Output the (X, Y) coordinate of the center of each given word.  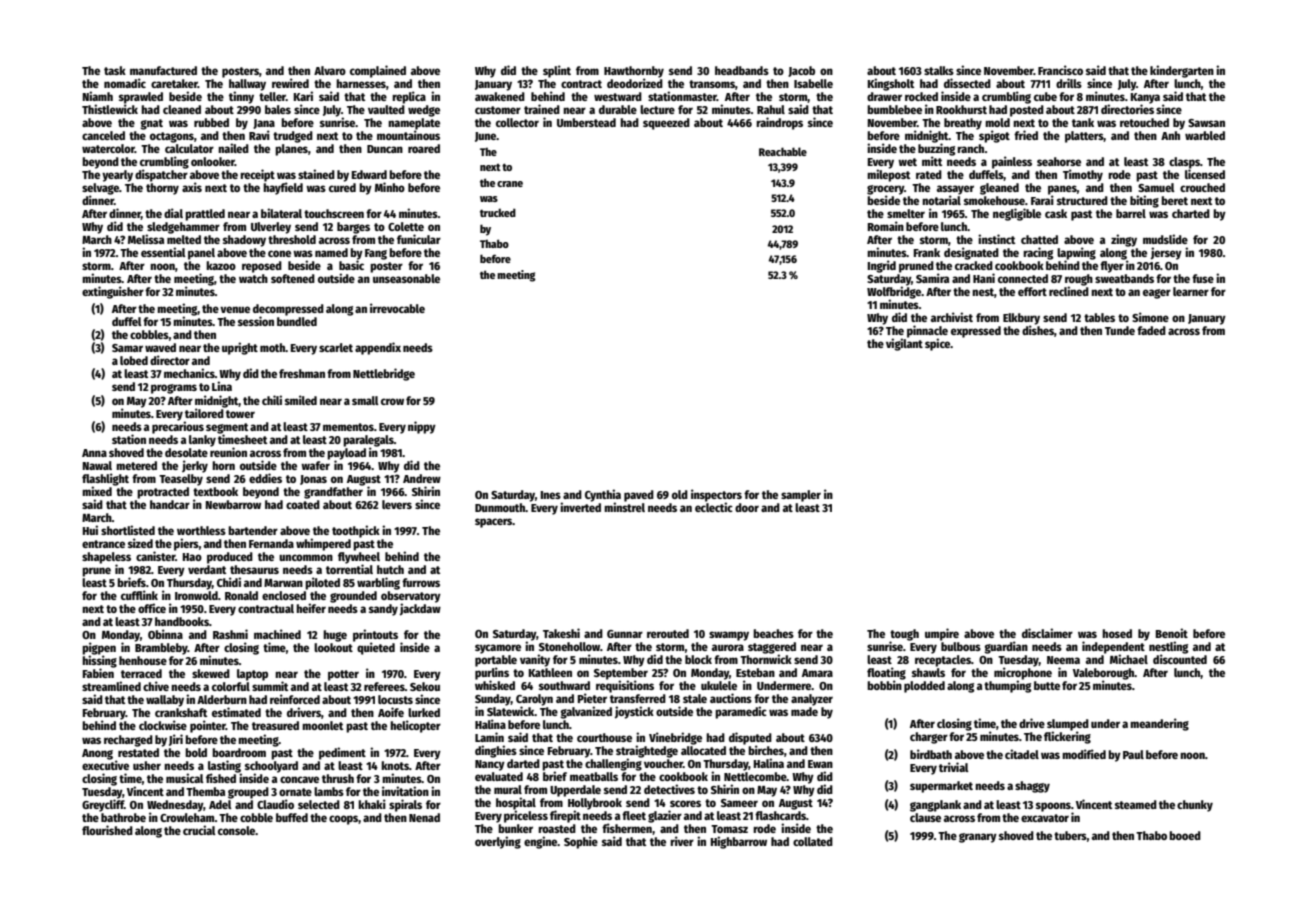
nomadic (125, 83)
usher (147, 765)
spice (937, 344)
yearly (117, 176)
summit (270, 686)
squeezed (666, 124)
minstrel (624, 507)
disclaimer (1047, 633)
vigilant (904, 344)
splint (557, 71)
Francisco (1060, 70)
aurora (728, 647)
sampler (801, 496)
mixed (97, 491)
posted (1027, 111)
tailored (204, 413)
